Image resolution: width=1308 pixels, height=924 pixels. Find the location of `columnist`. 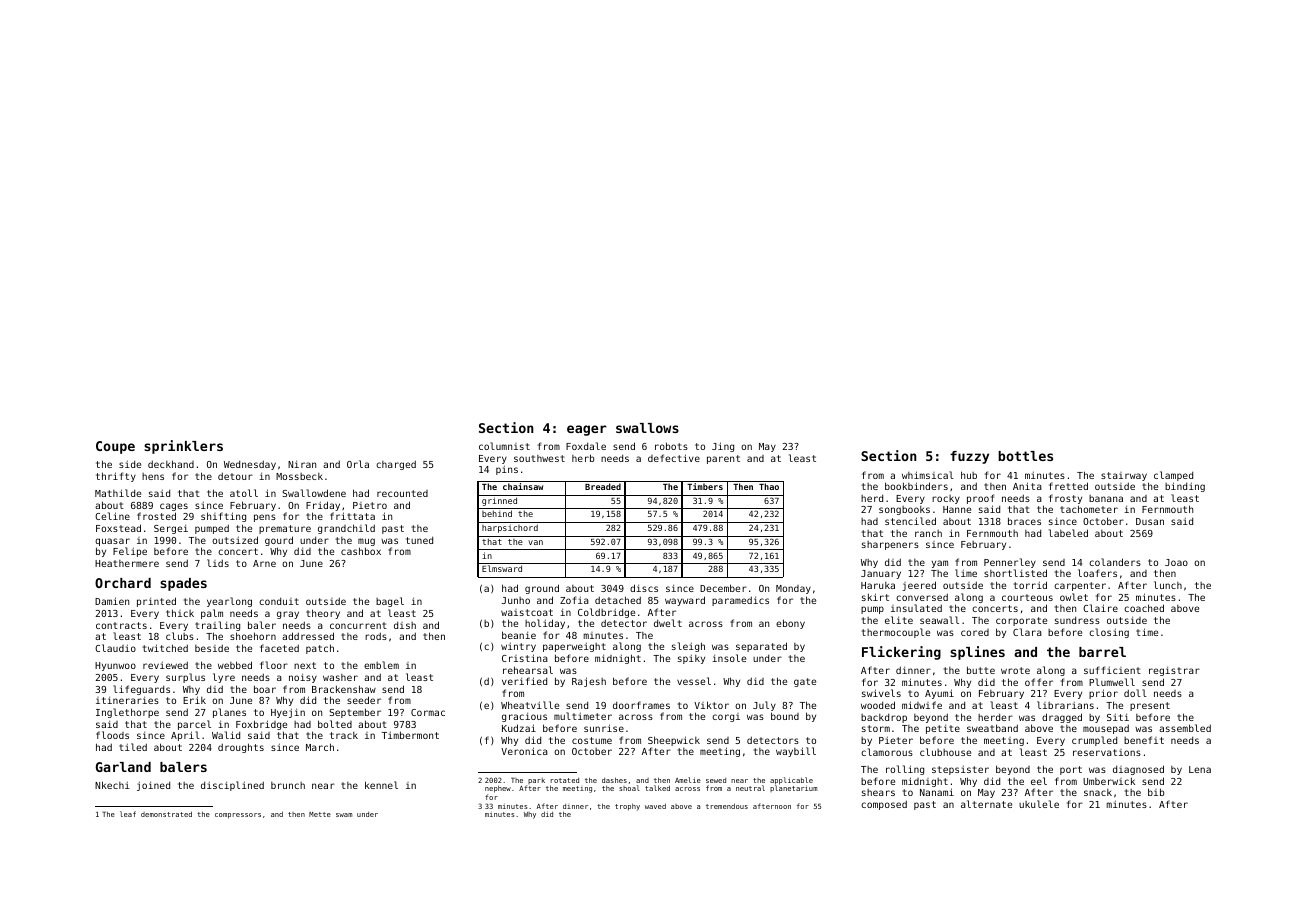

columnist is located at coordinates (504, 446).
